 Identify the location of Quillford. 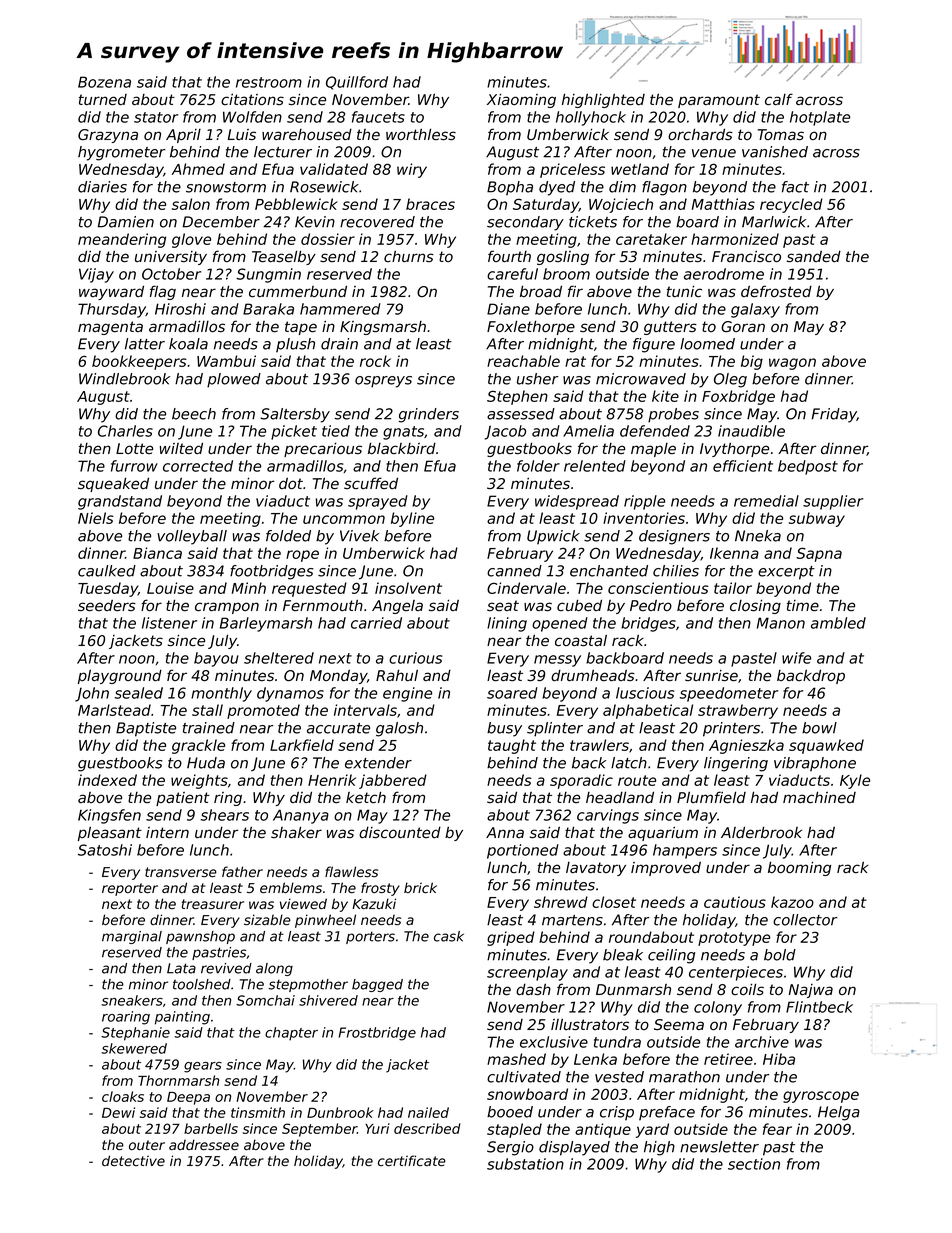
(357, 83).
